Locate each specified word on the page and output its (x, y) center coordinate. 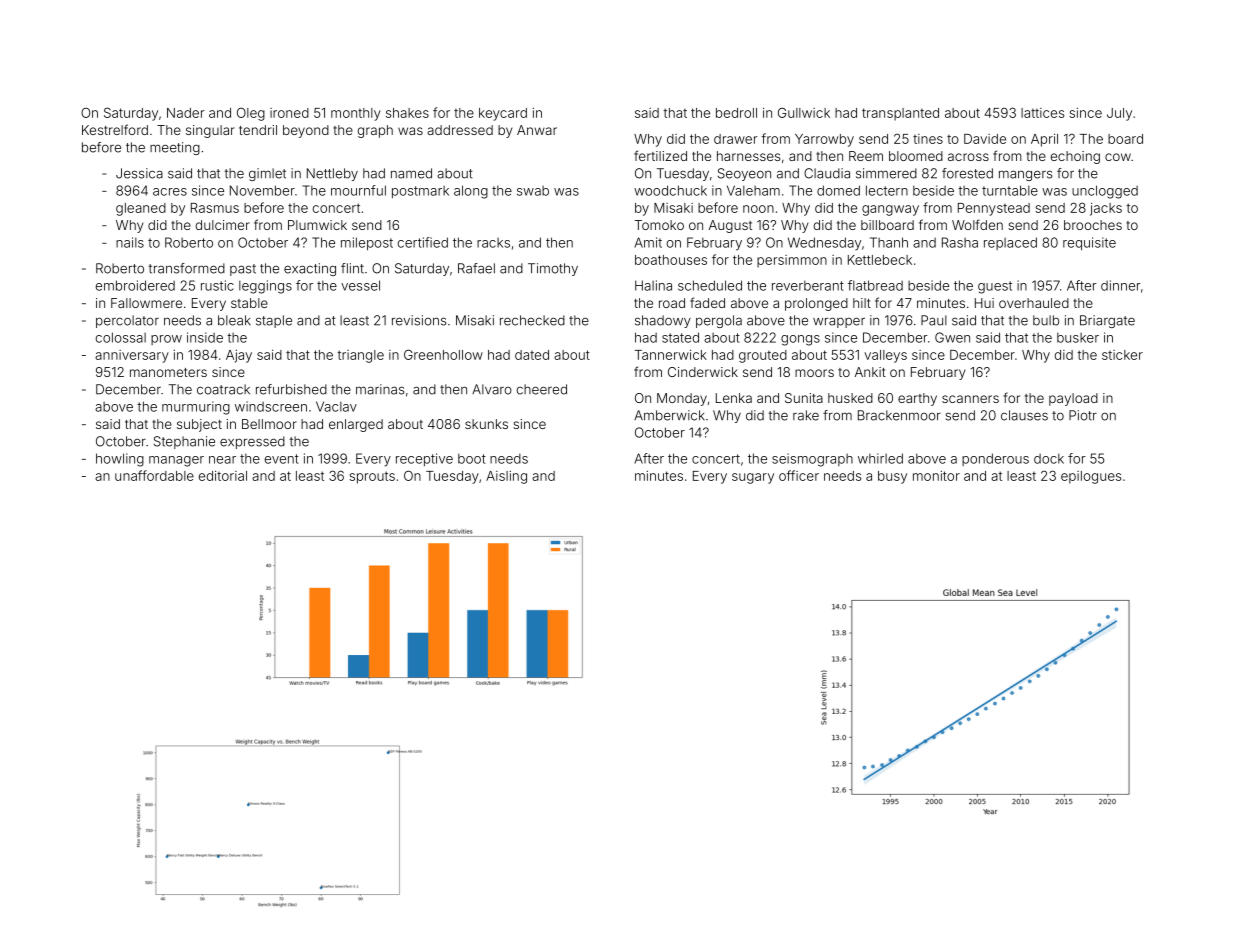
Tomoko (659, 225)
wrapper (839, 322)
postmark (420, 192)
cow (1118, 157)
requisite (1089, 243)
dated (532, 355)
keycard (503, 114)
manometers (168, 372)
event (282, 459)
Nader (185, 113)
